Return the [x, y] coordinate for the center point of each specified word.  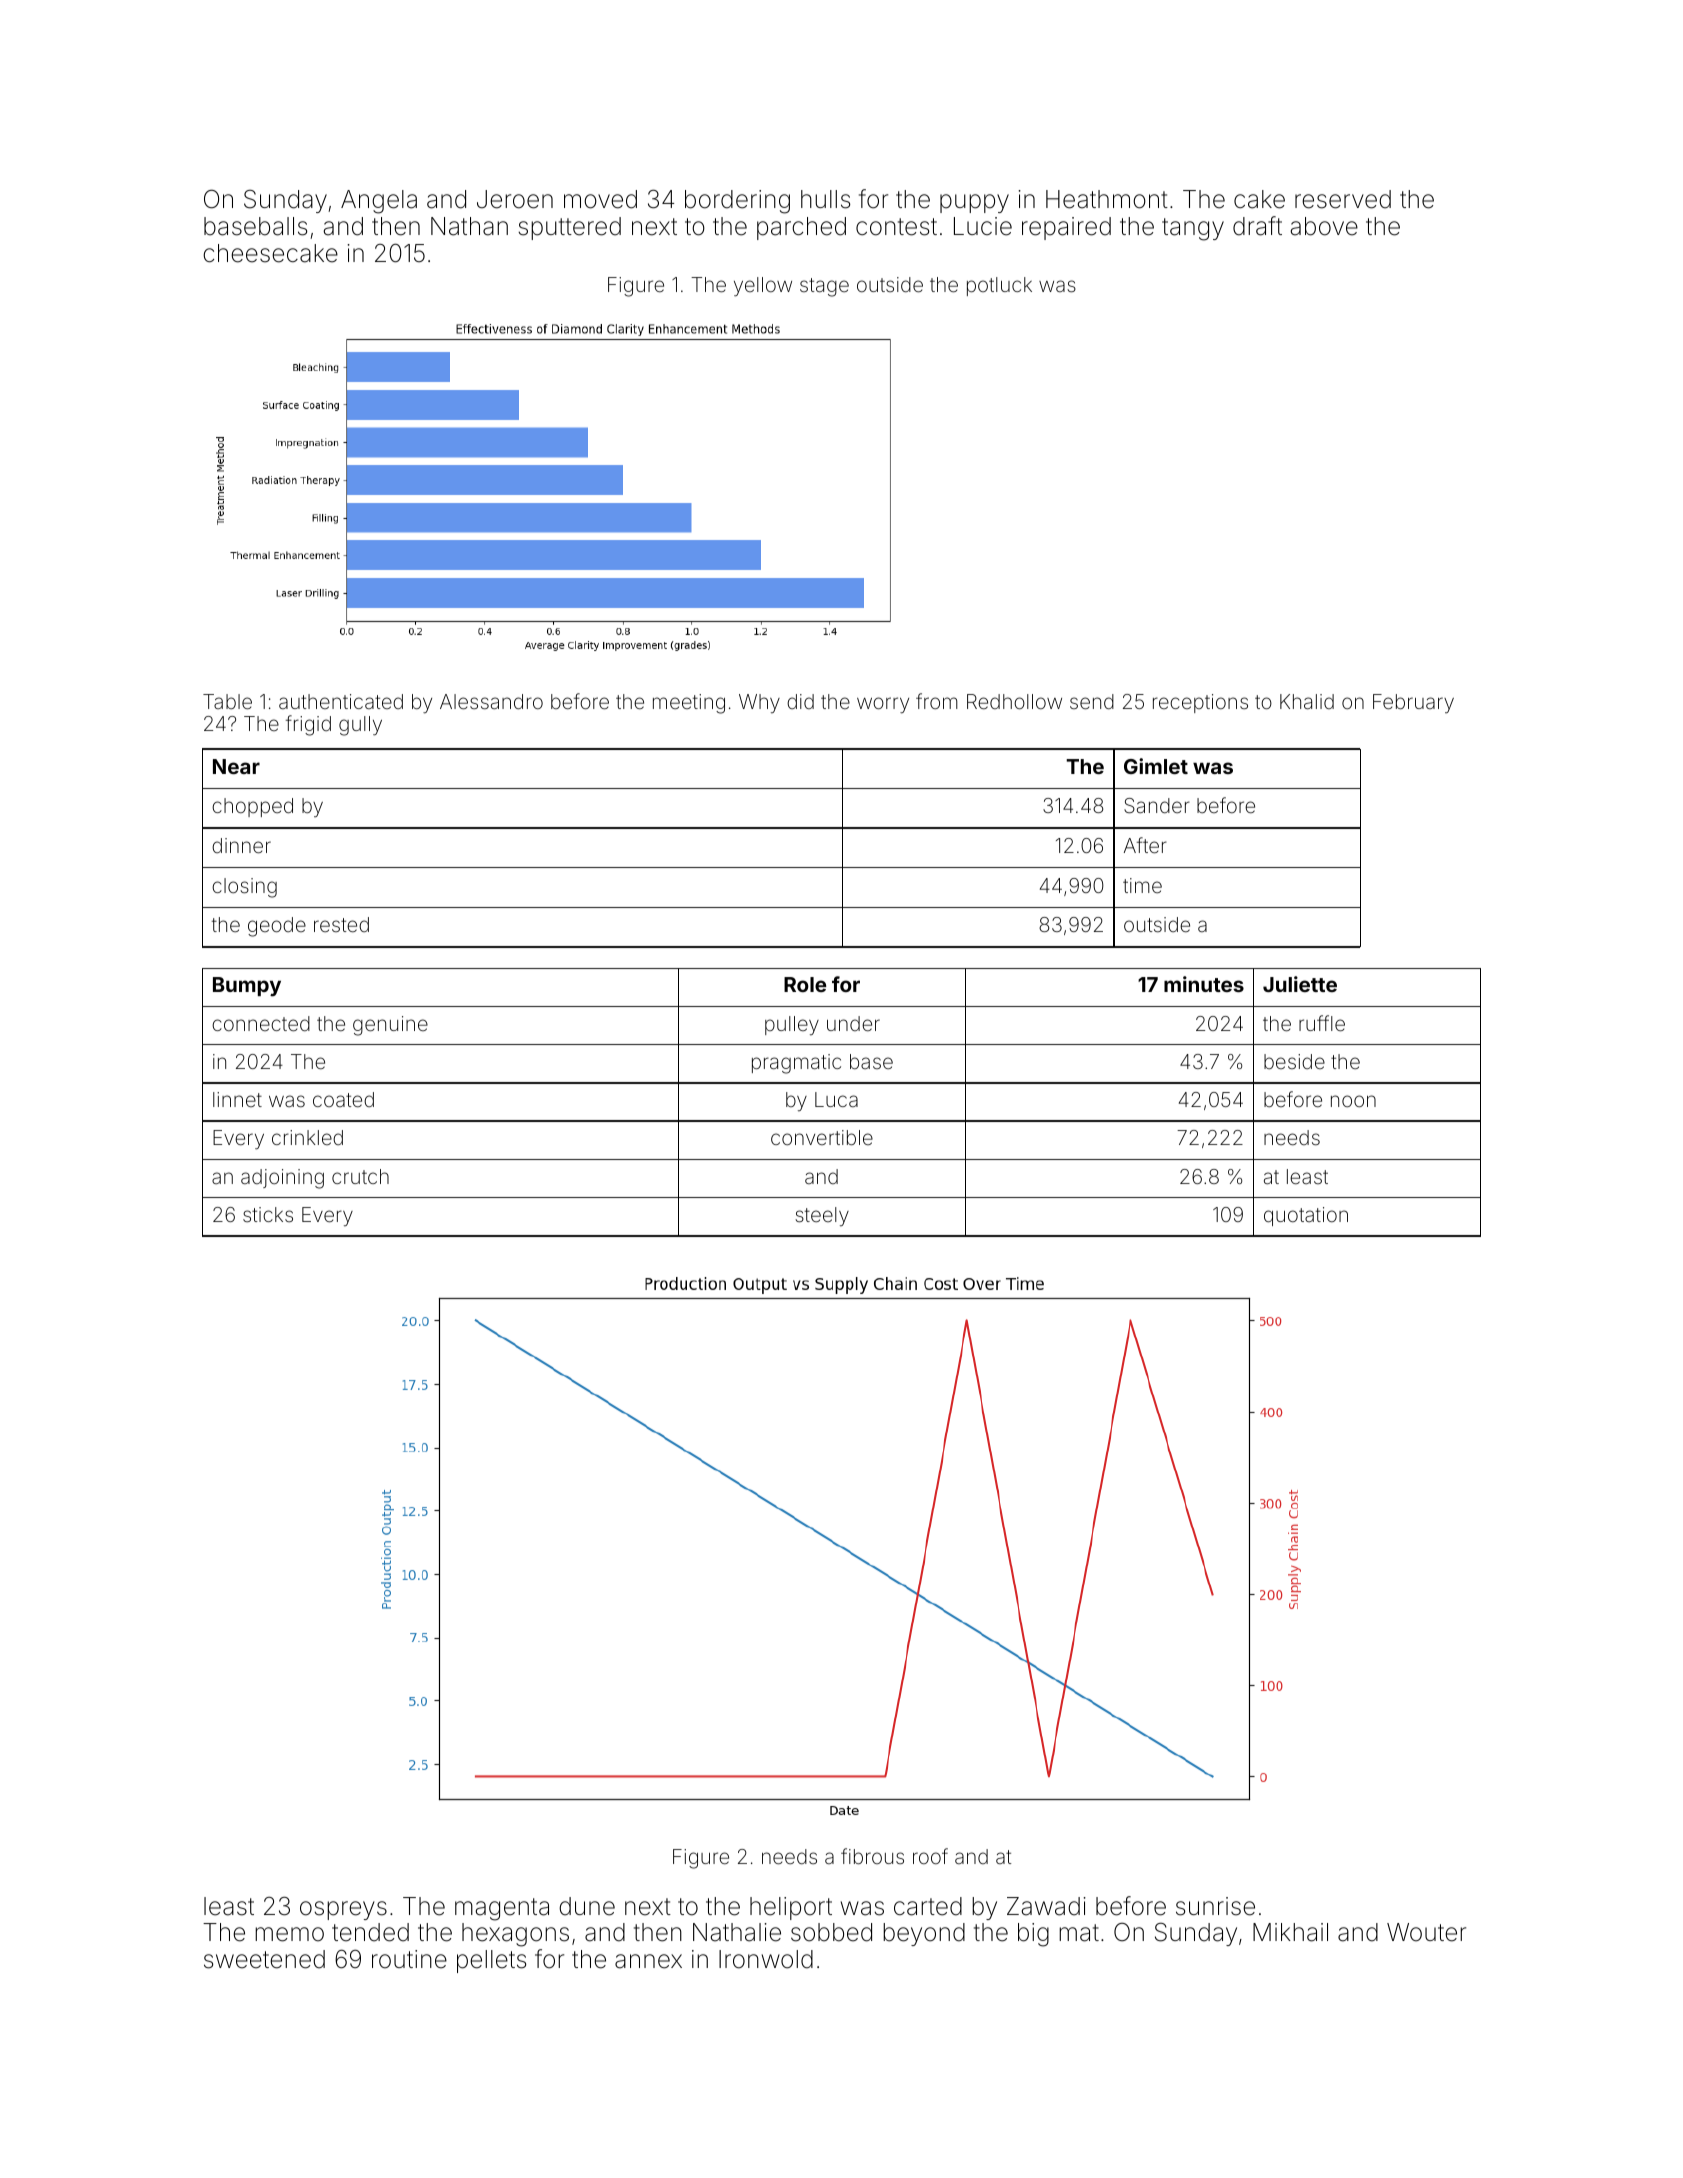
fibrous [872, 1856]
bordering [737, 202]
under [853, 1023]
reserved [1343, 199]
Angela [379, 202]
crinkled [307, 1137]
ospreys [343, 1910]
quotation [1306, 1216]
